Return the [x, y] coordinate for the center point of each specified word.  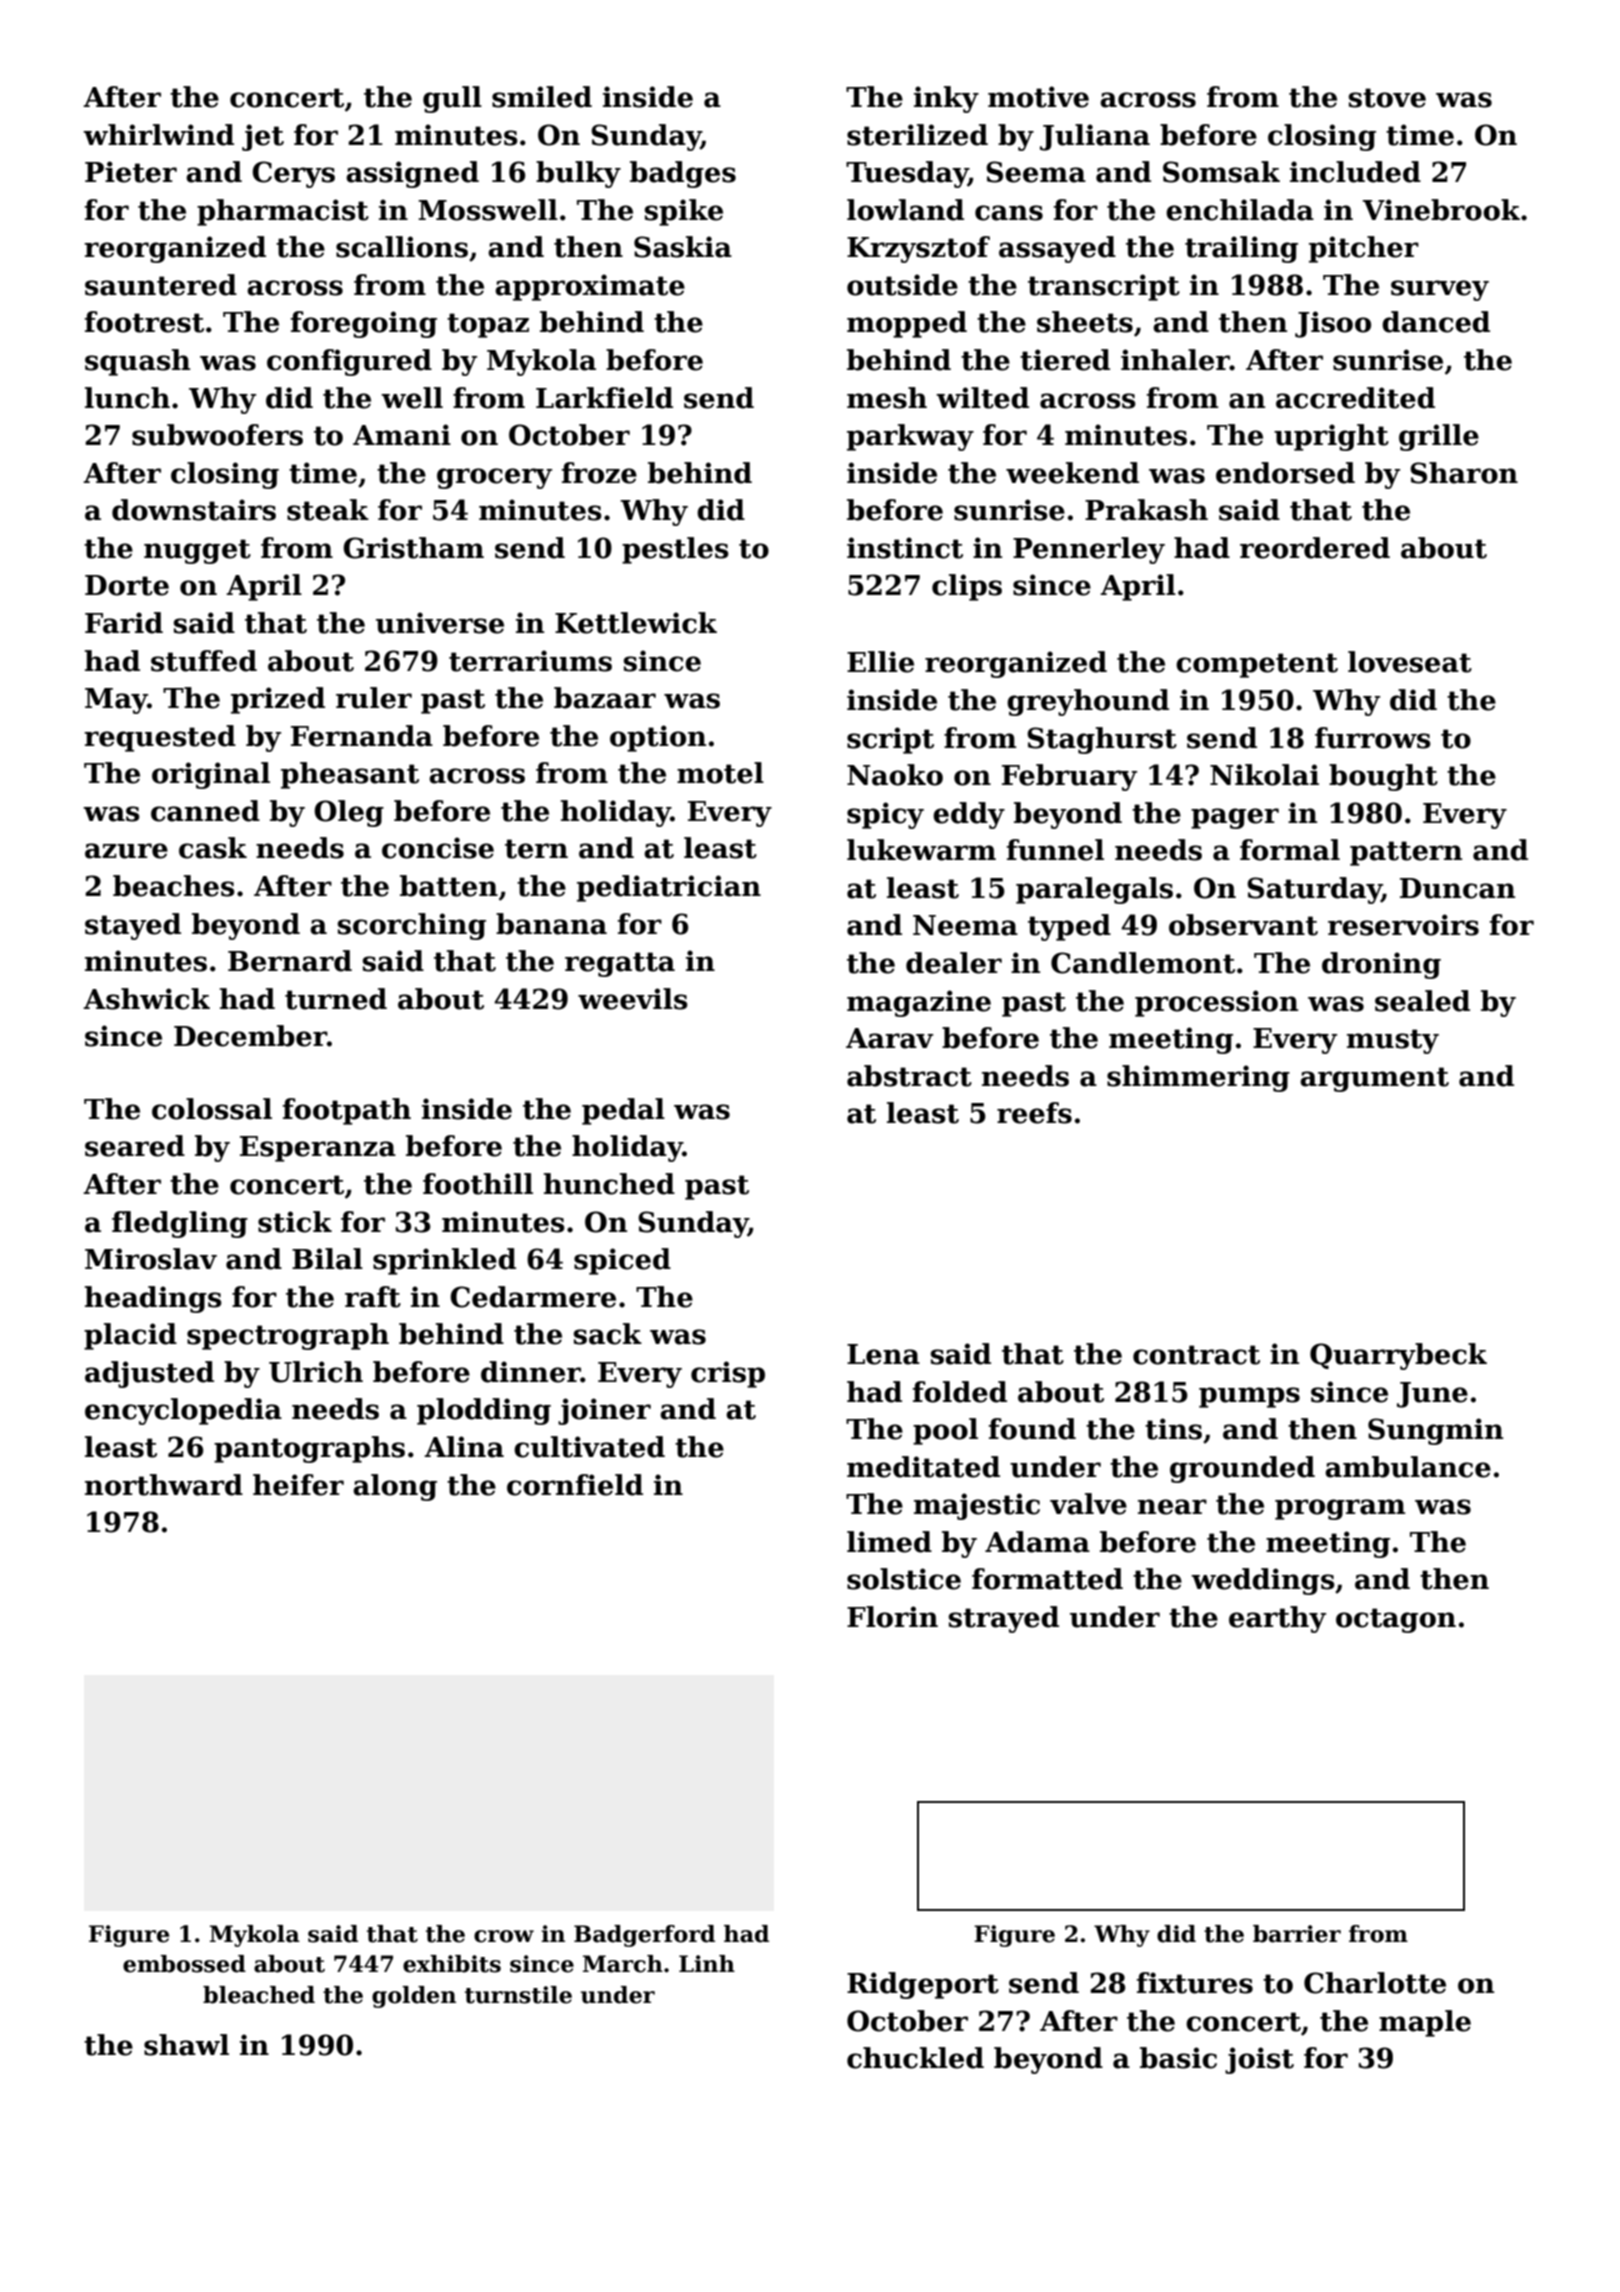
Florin [892, 1617]
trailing [1241, 249]
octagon [1396, 1620]
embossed [184, 1964]
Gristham [413, 548]
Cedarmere [533, 1297]
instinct [905, 548]
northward [164, 1485]
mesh [887, 398]
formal [1290, 850]
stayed [133, 926]
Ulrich [316, 1372]
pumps [1249, 1397]
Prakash [1146, 510]
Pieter [131, 172]
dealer [954, 963]
